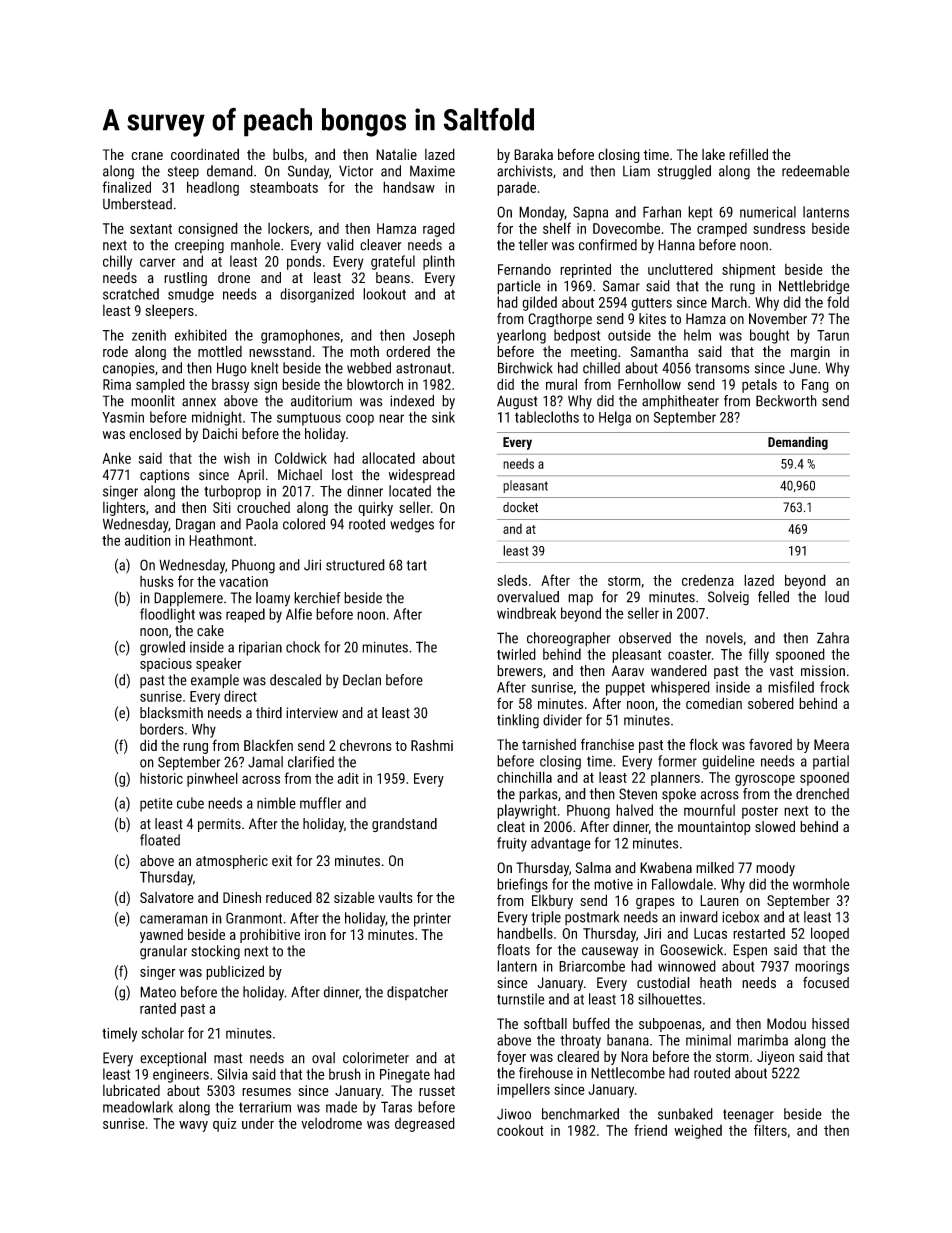 This screenshot has height=1233, width=952. What do you see at coordinates (830, 934) in the screenshot?
I see `looped` at bounding box center [830, 934].
